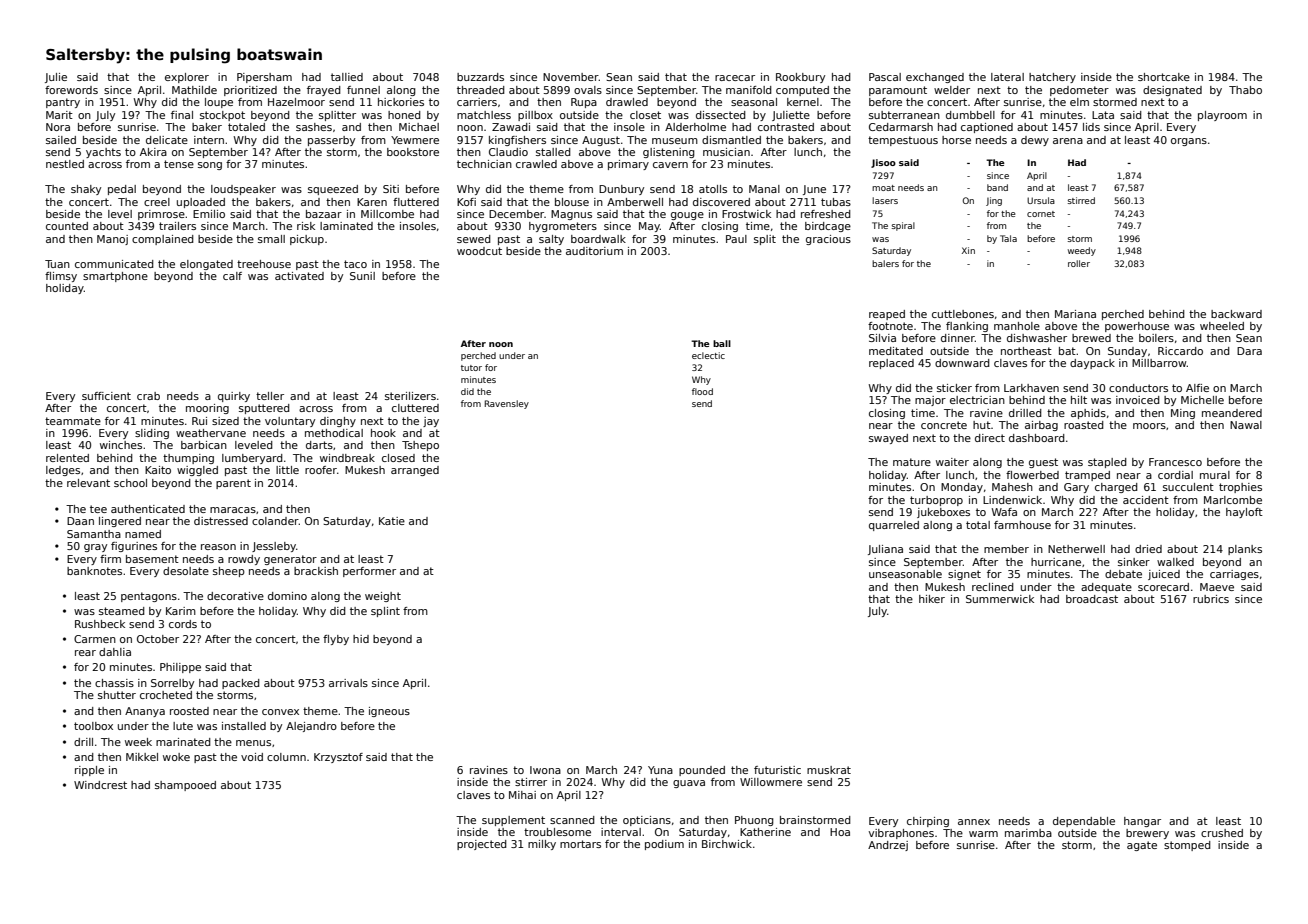  I want to click on Philippe, so click(180, 668).
